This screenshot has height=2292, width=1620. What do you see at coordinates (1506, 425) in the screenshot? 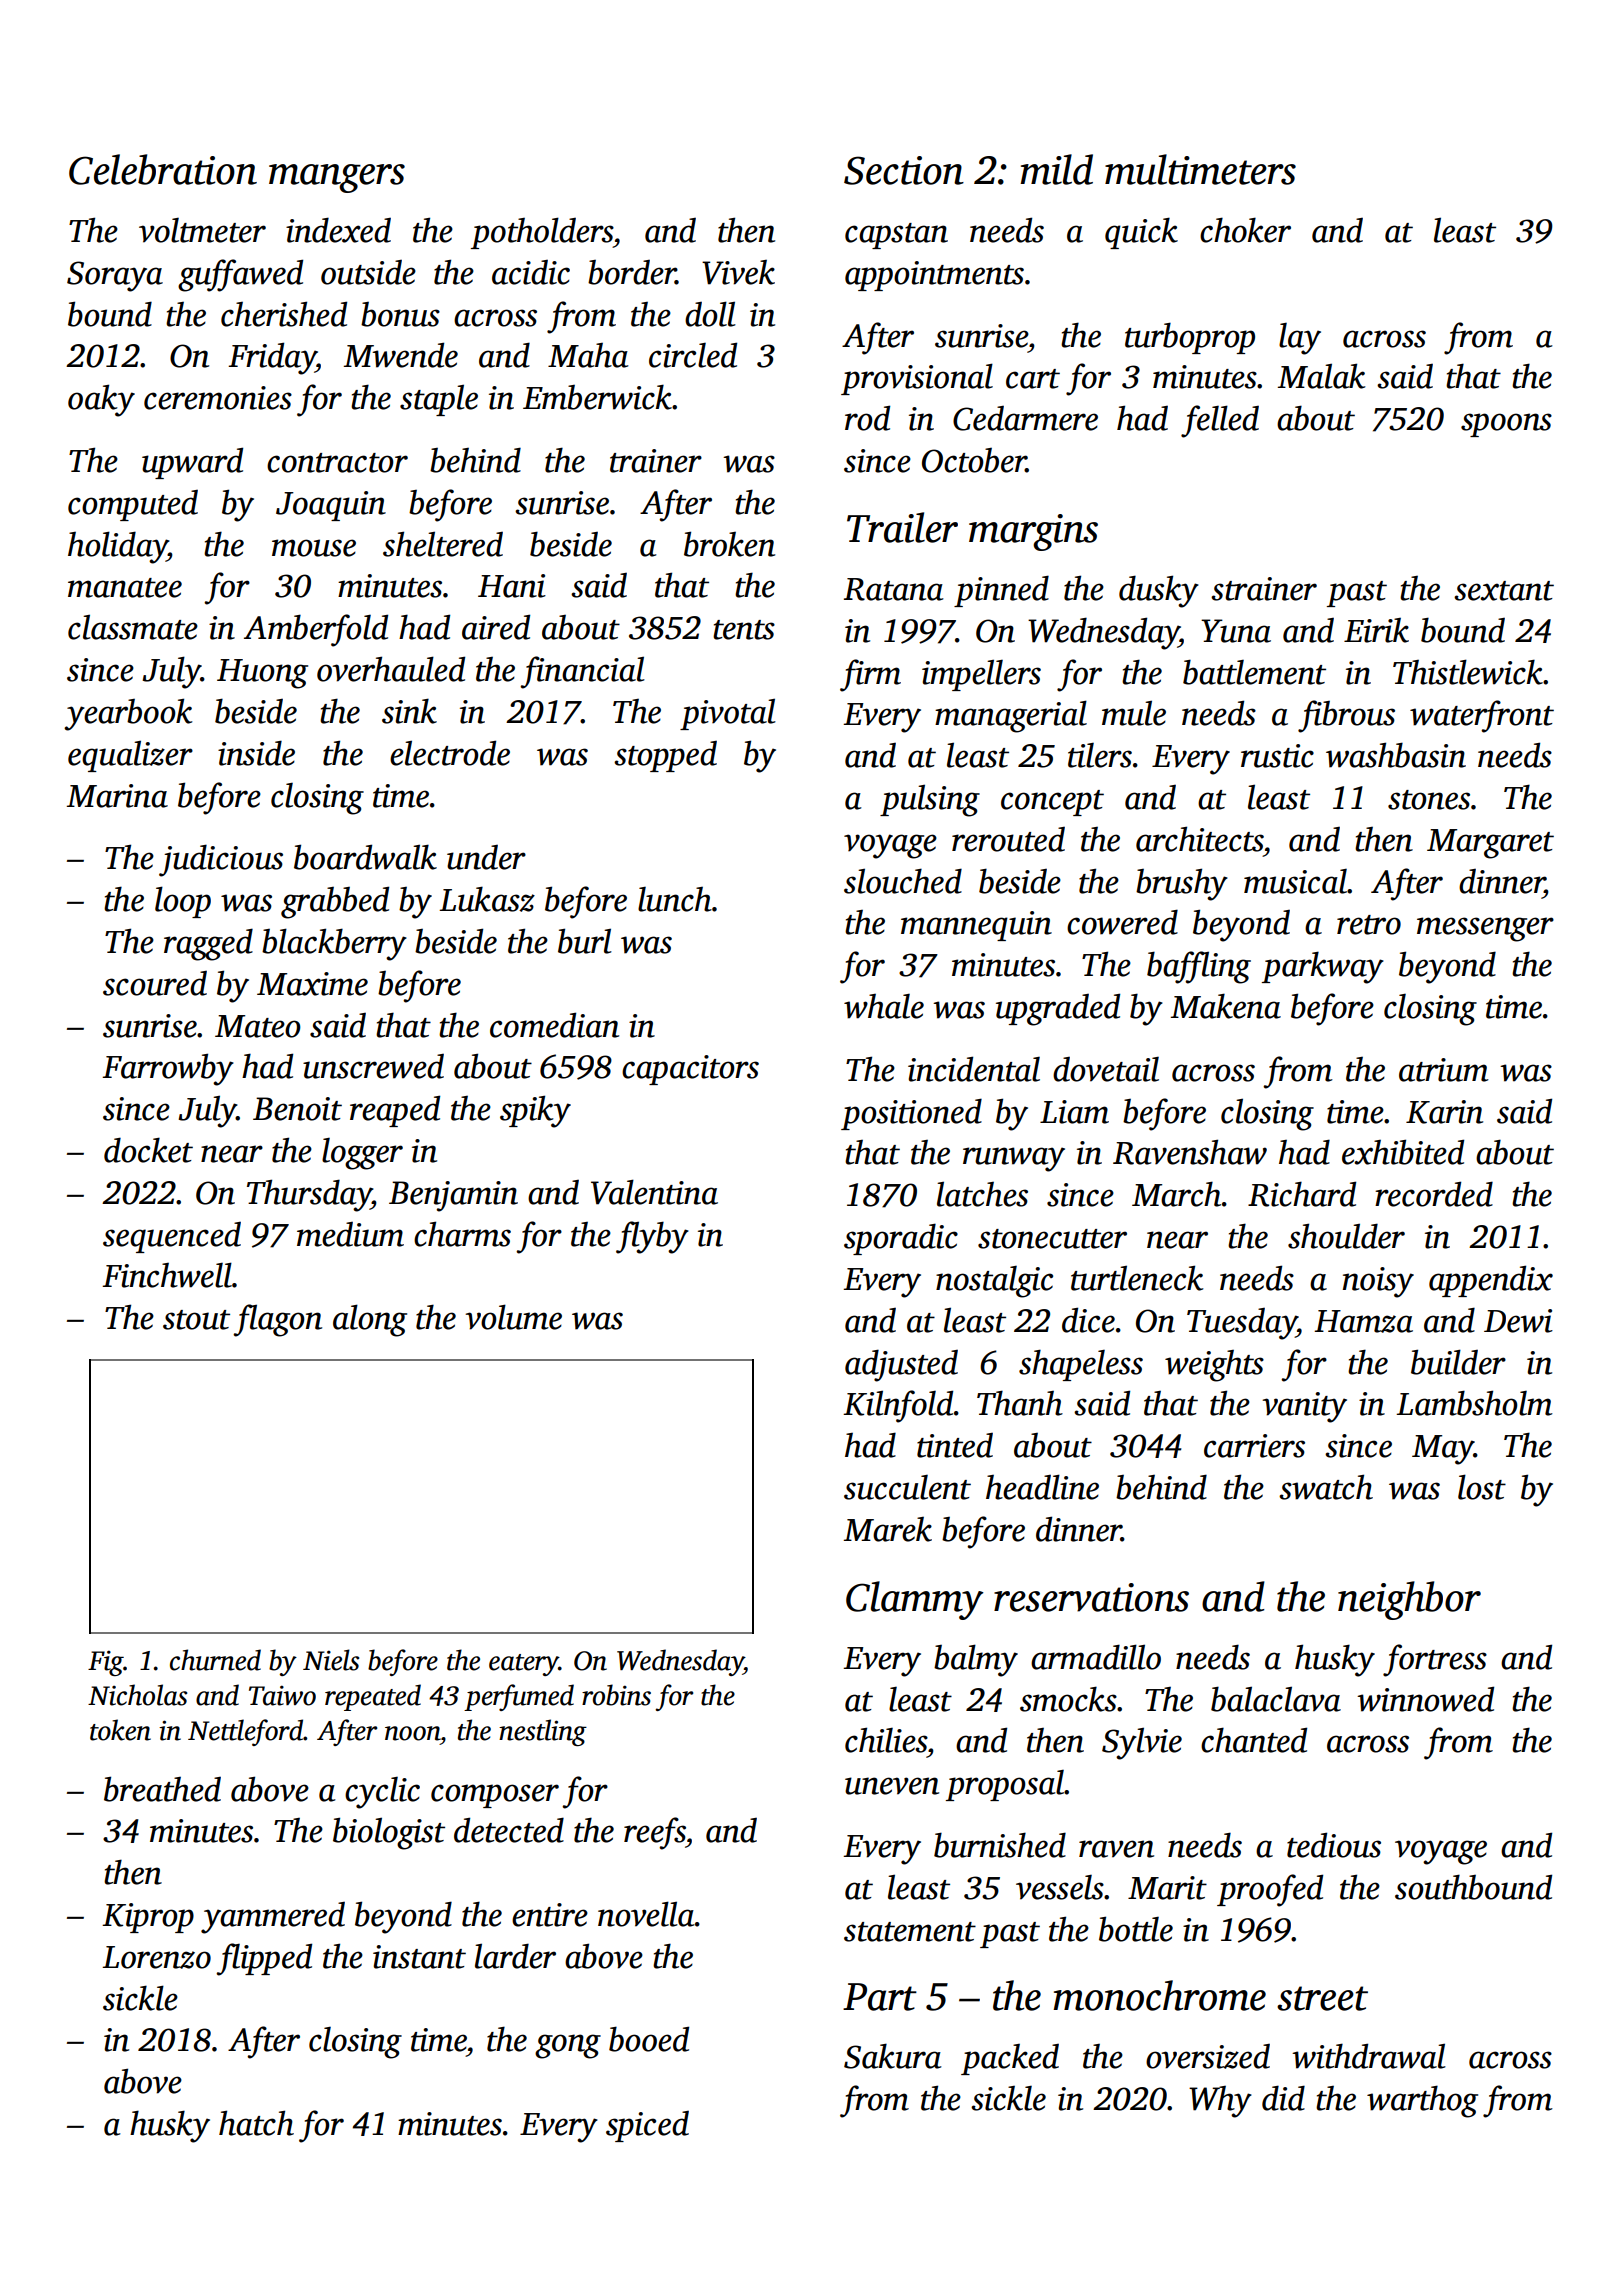
I see `spoons` at bounding box center [1506, 425].
